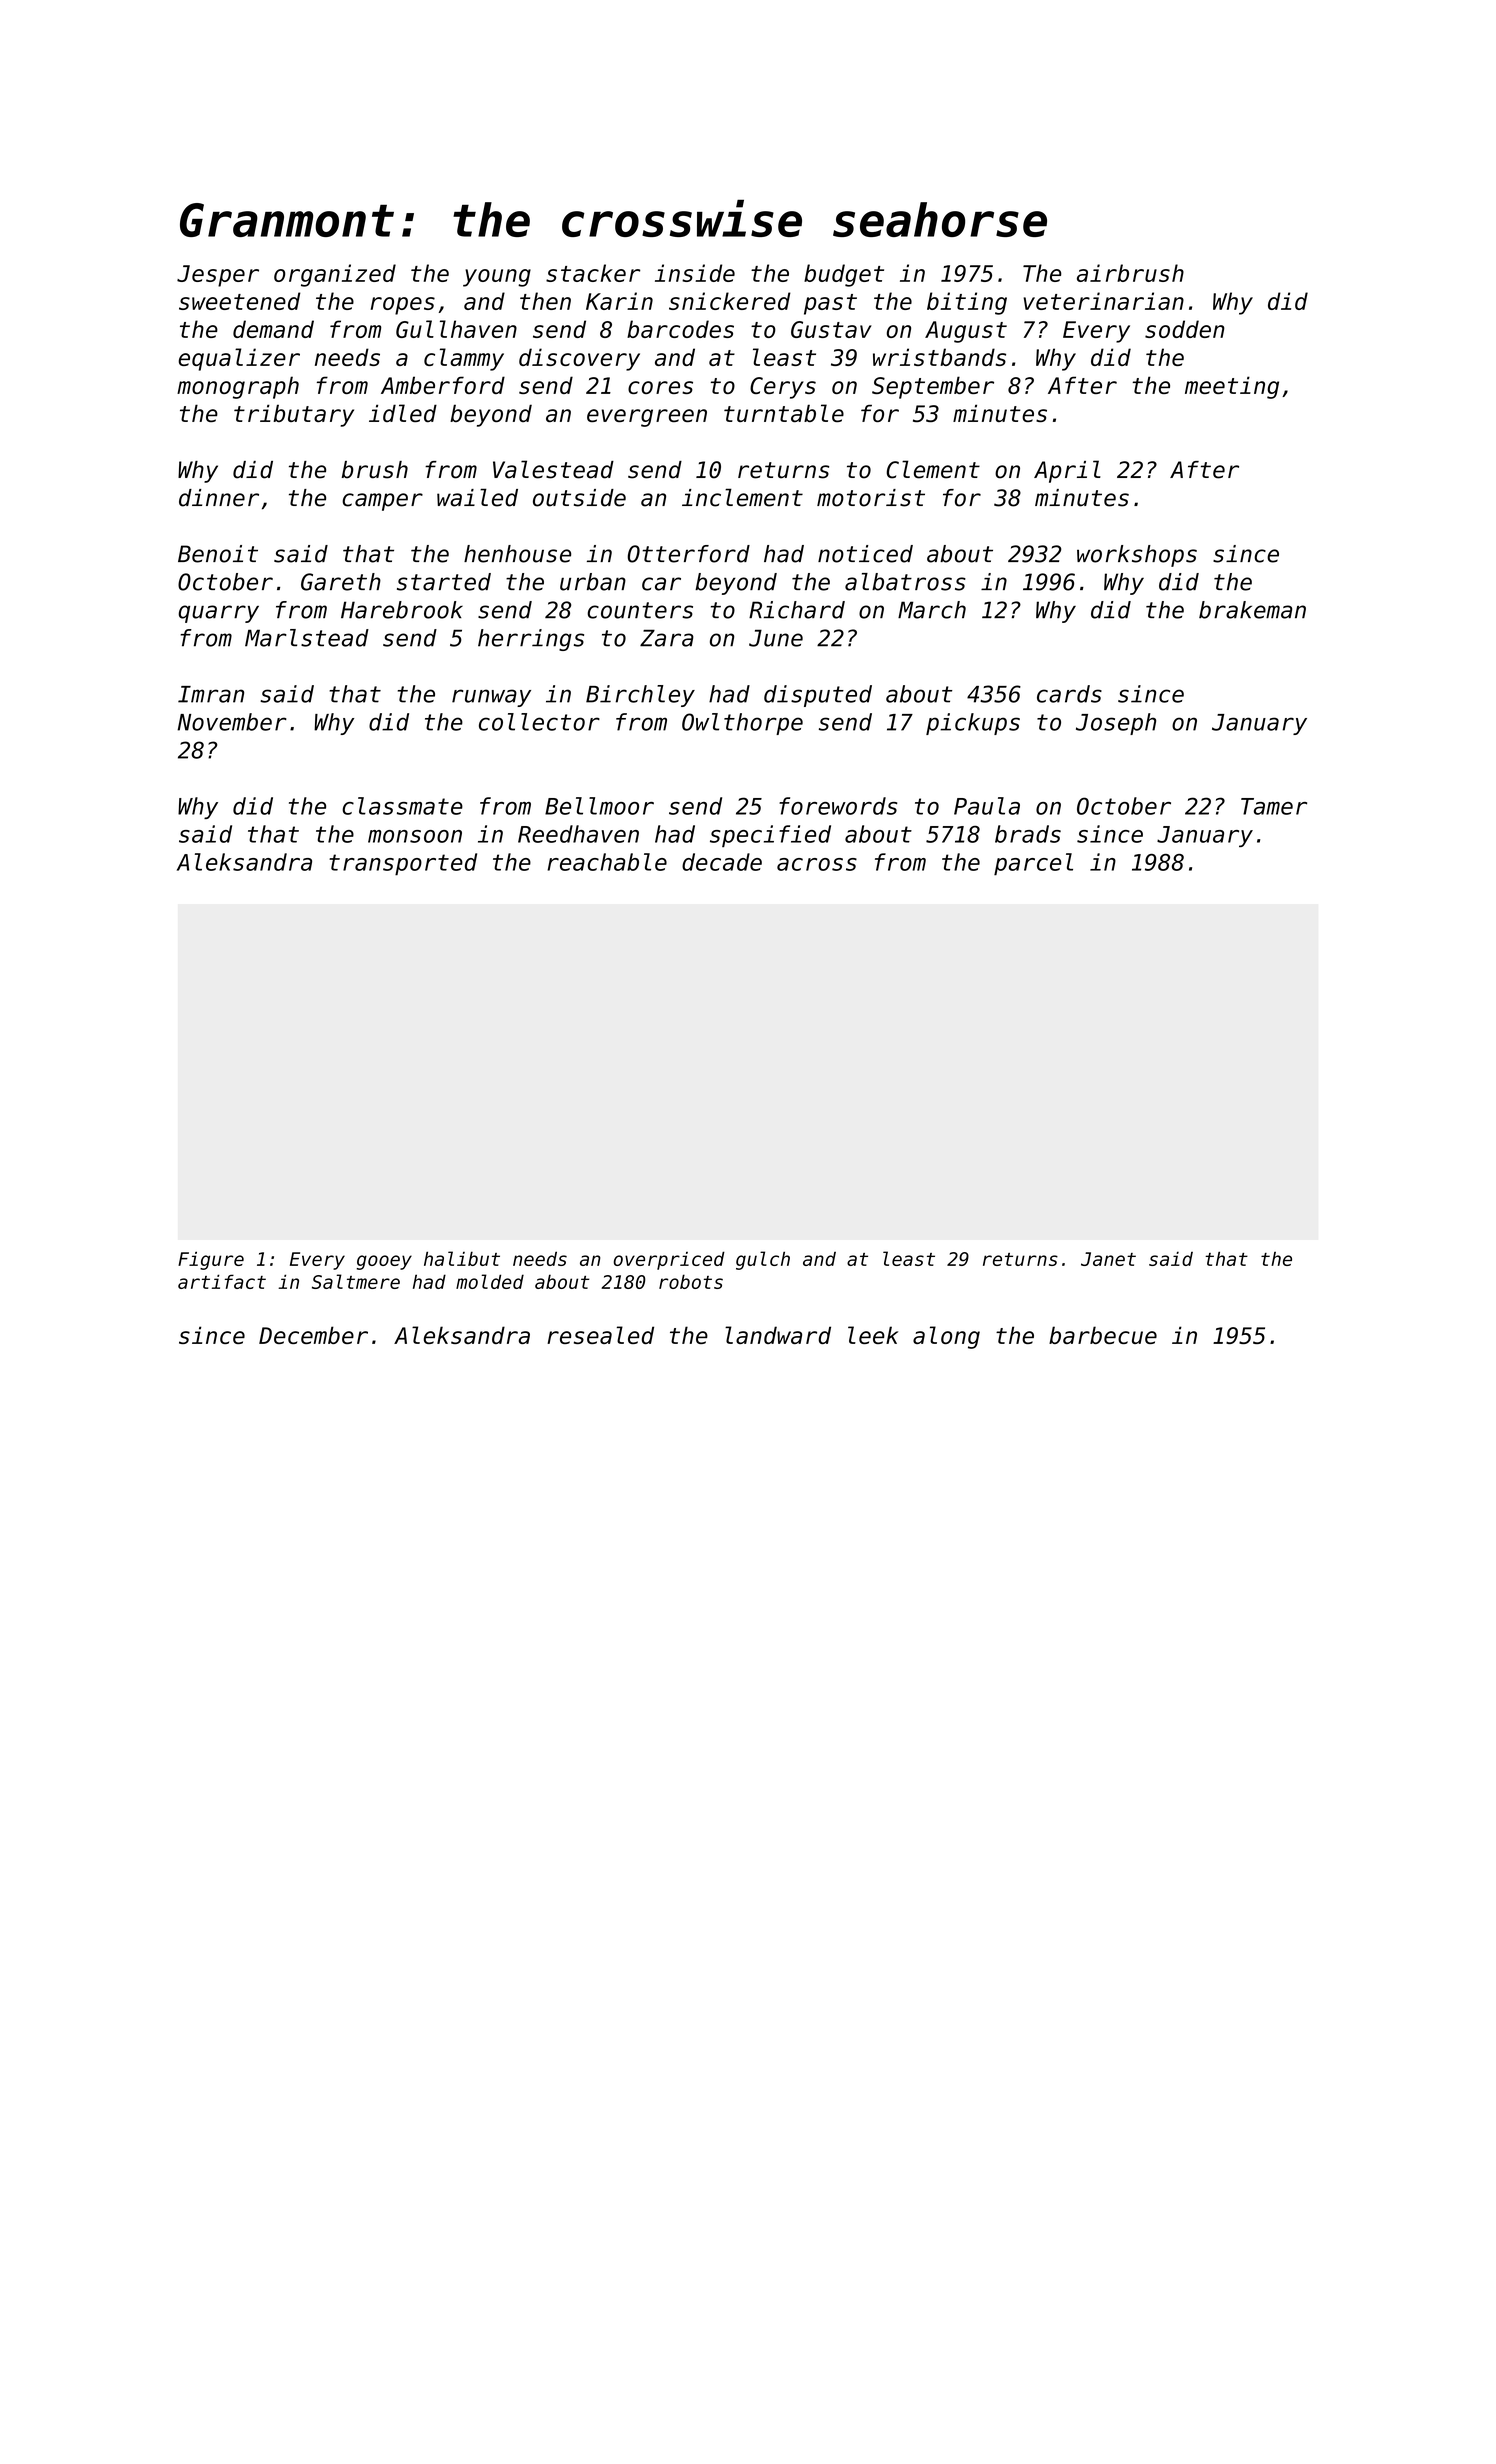 The width and height of the page is (1496, 2464). What do you see at coordinates (553, 469) in the page?
I see `Valestead` at bounding box center [553, 469].
